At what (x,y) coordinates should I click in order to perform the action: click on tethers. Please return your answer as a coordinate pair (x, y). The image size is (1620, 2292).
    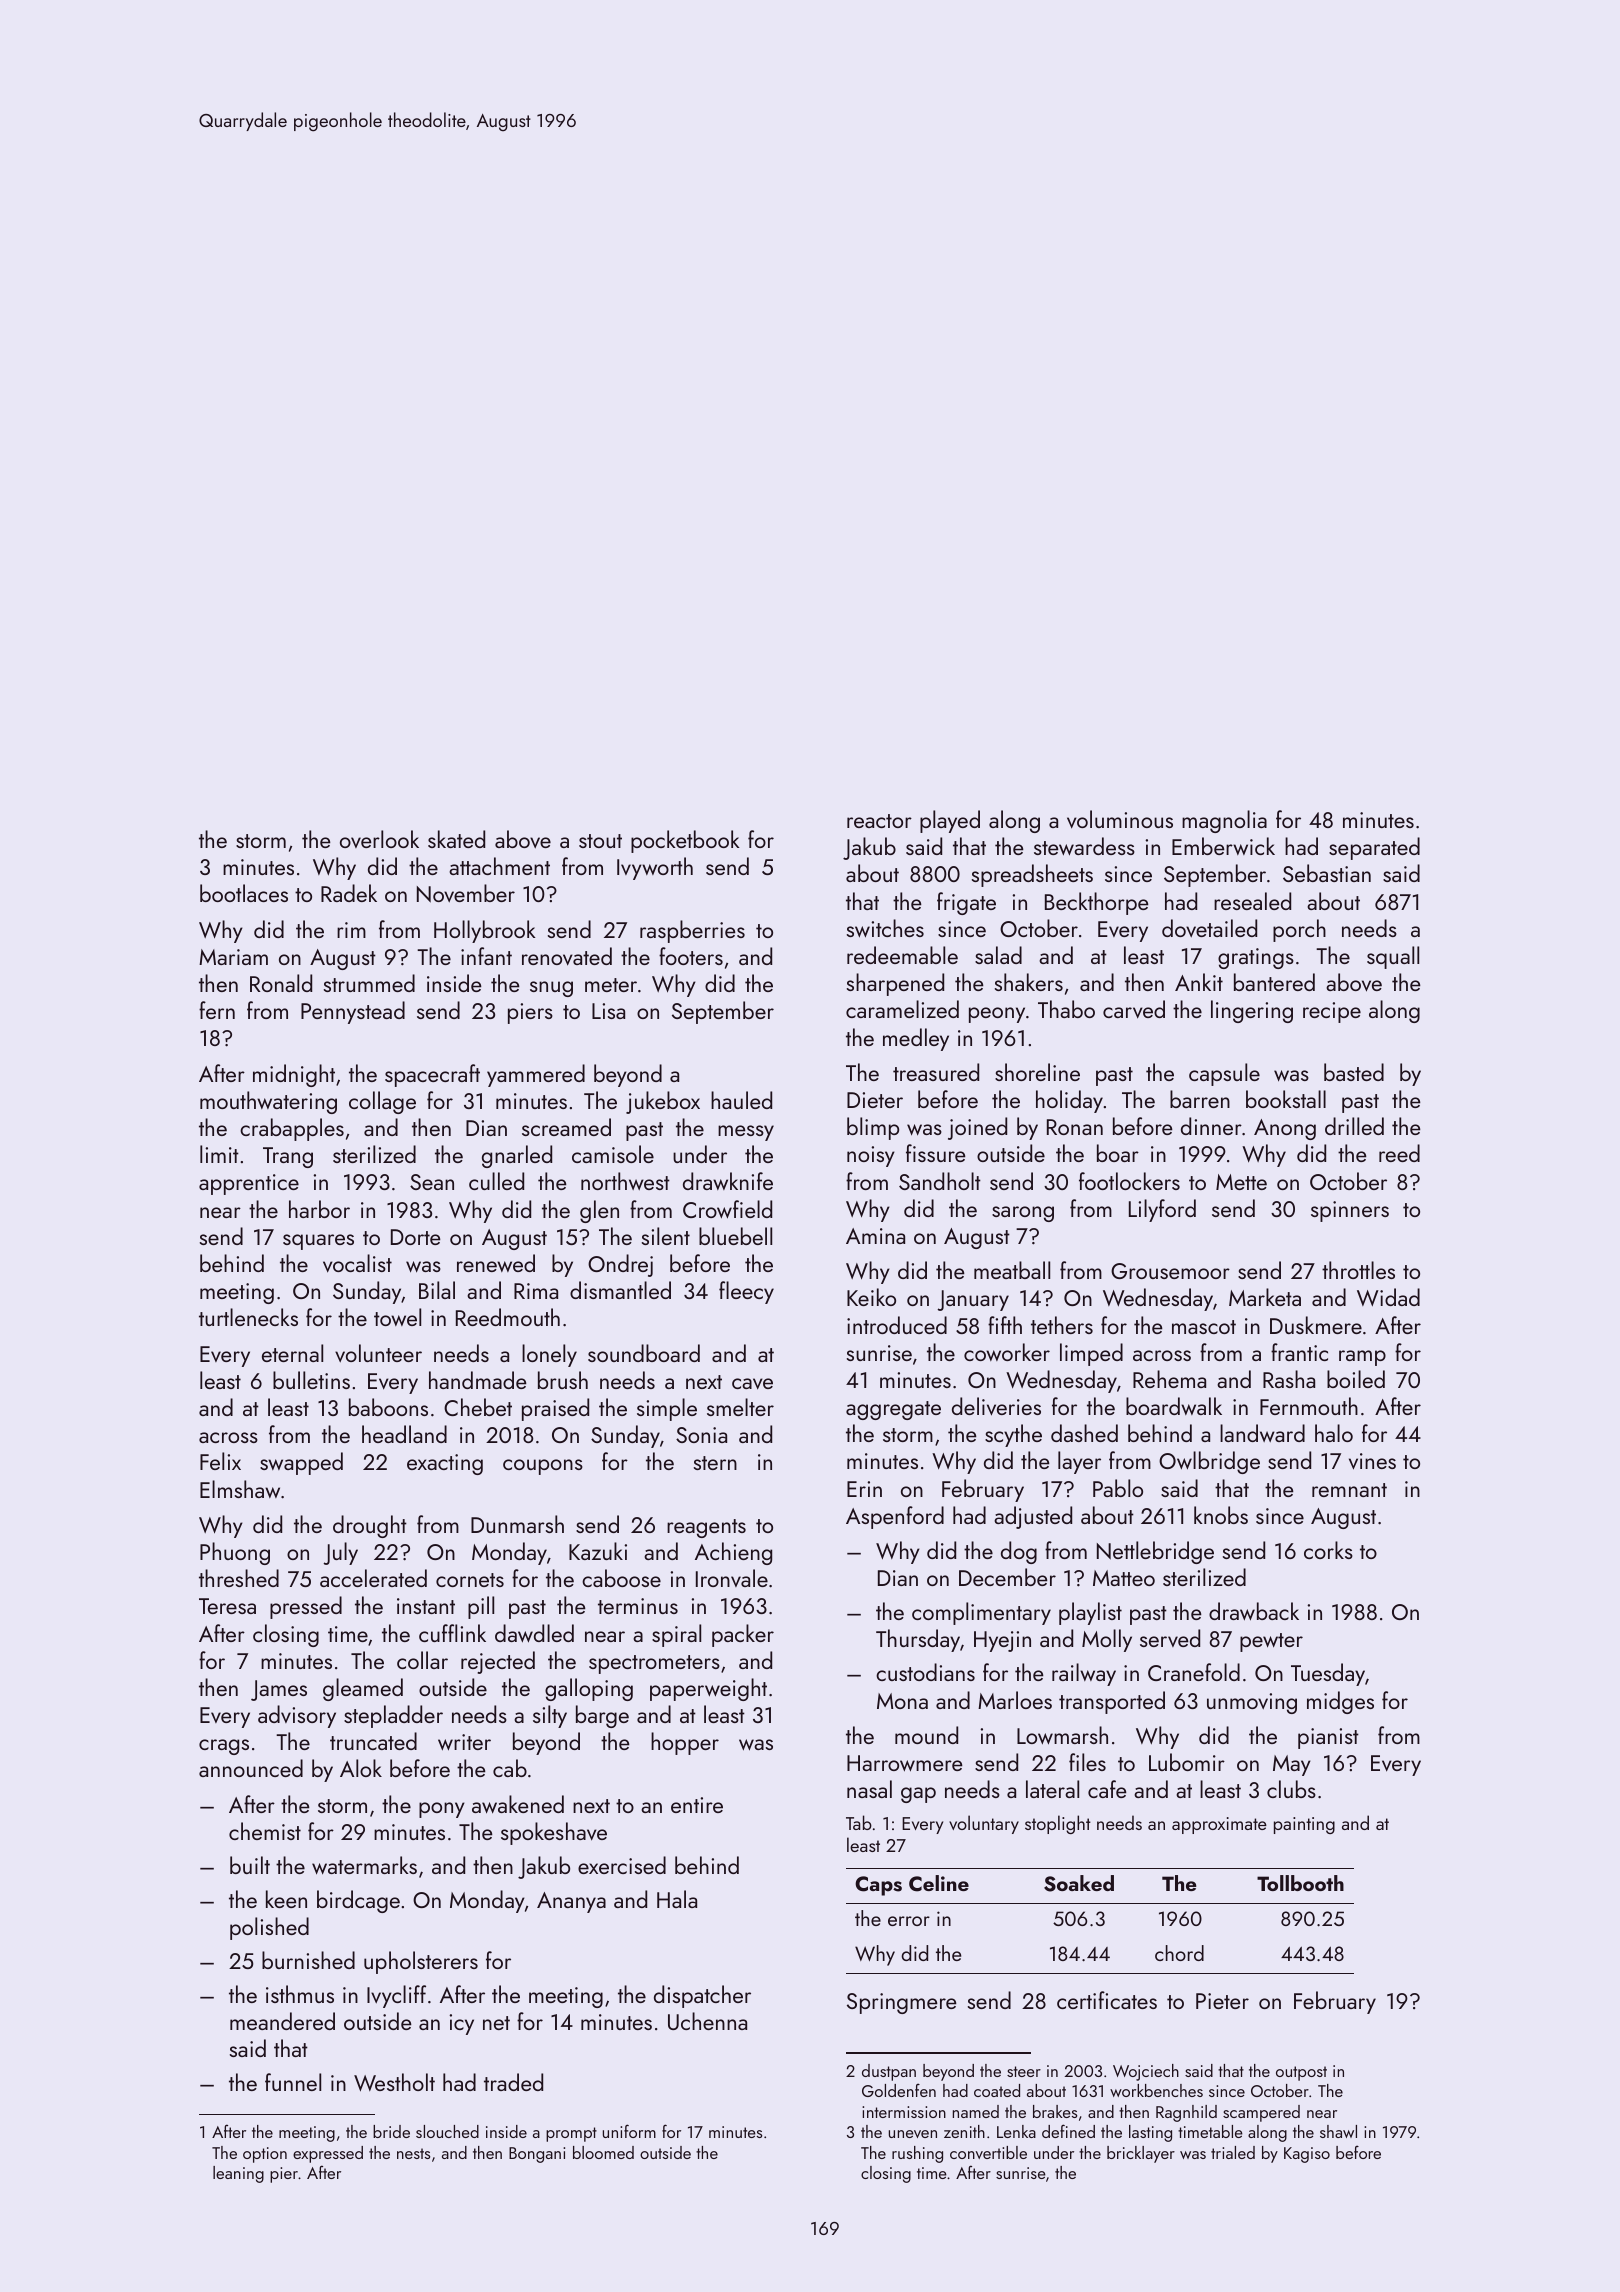
    Looking at the image, I should click on (1062, 1325).
